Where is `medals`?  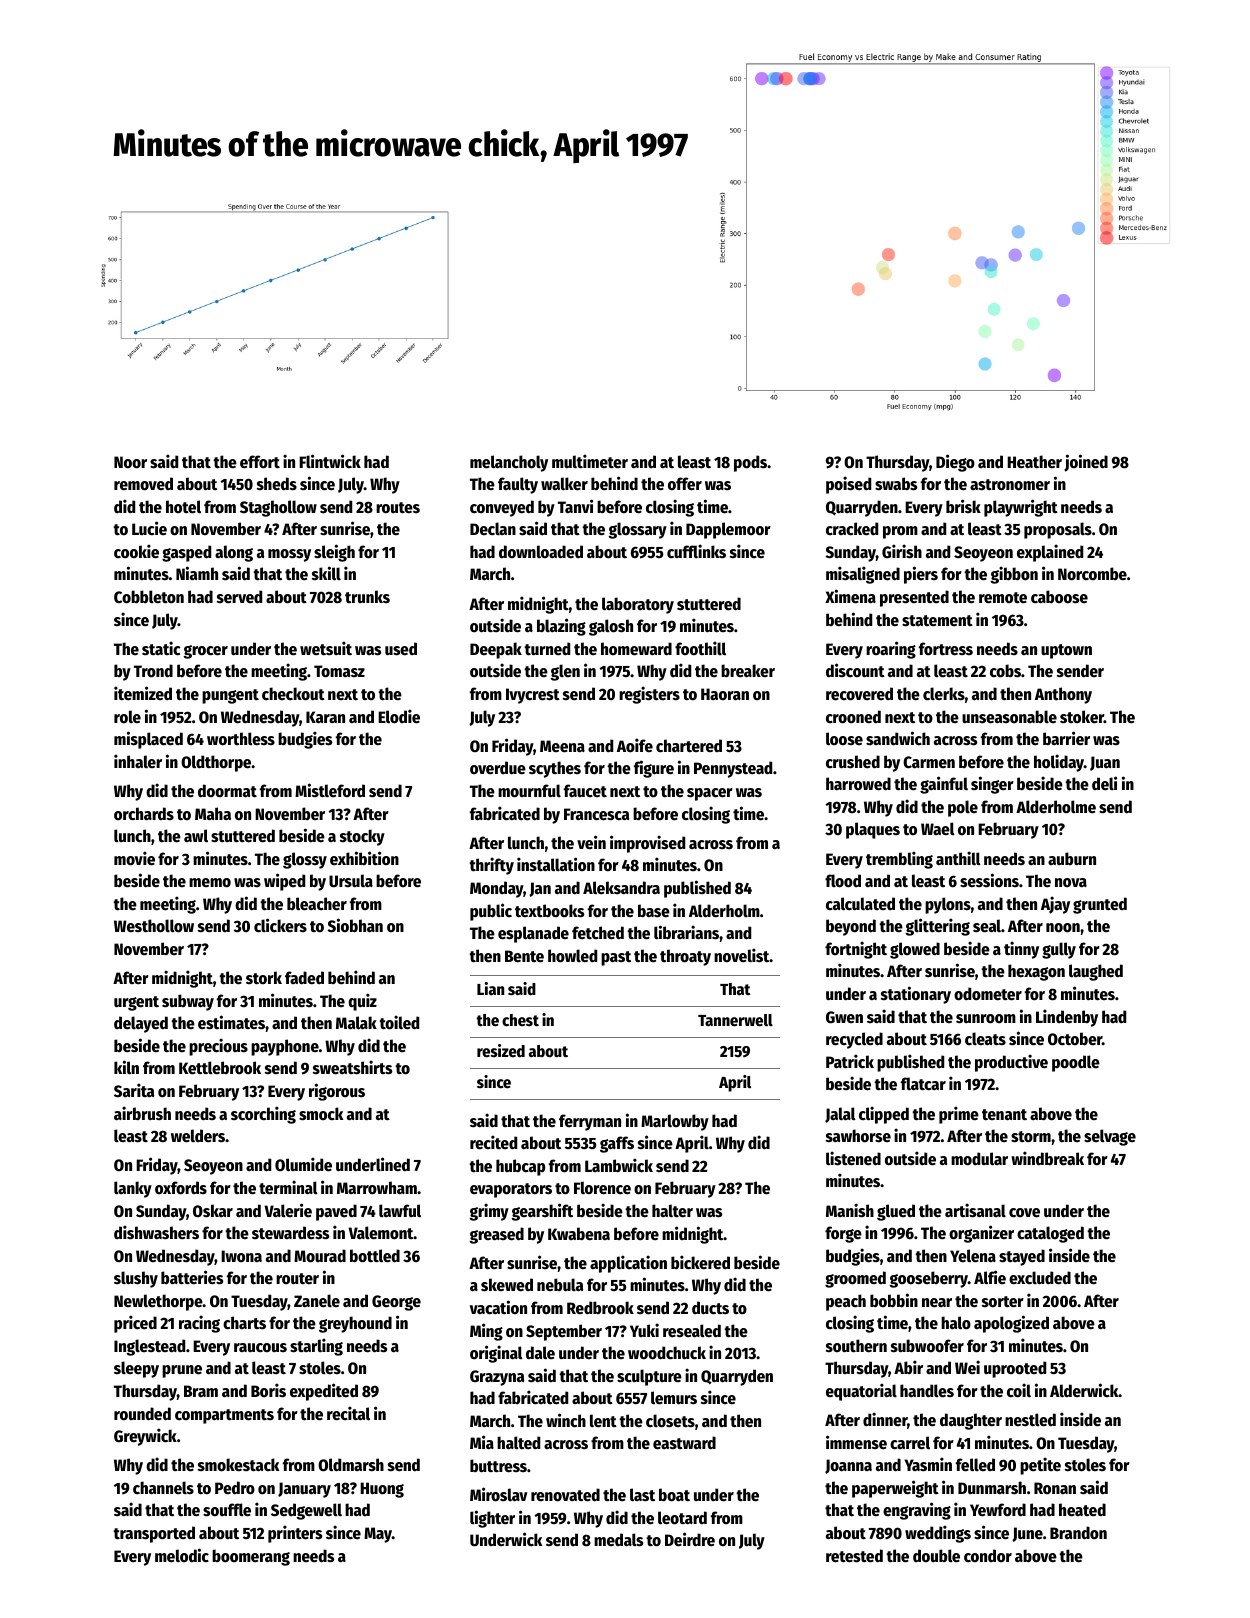 medals is located at coordinates (618, 1540).
